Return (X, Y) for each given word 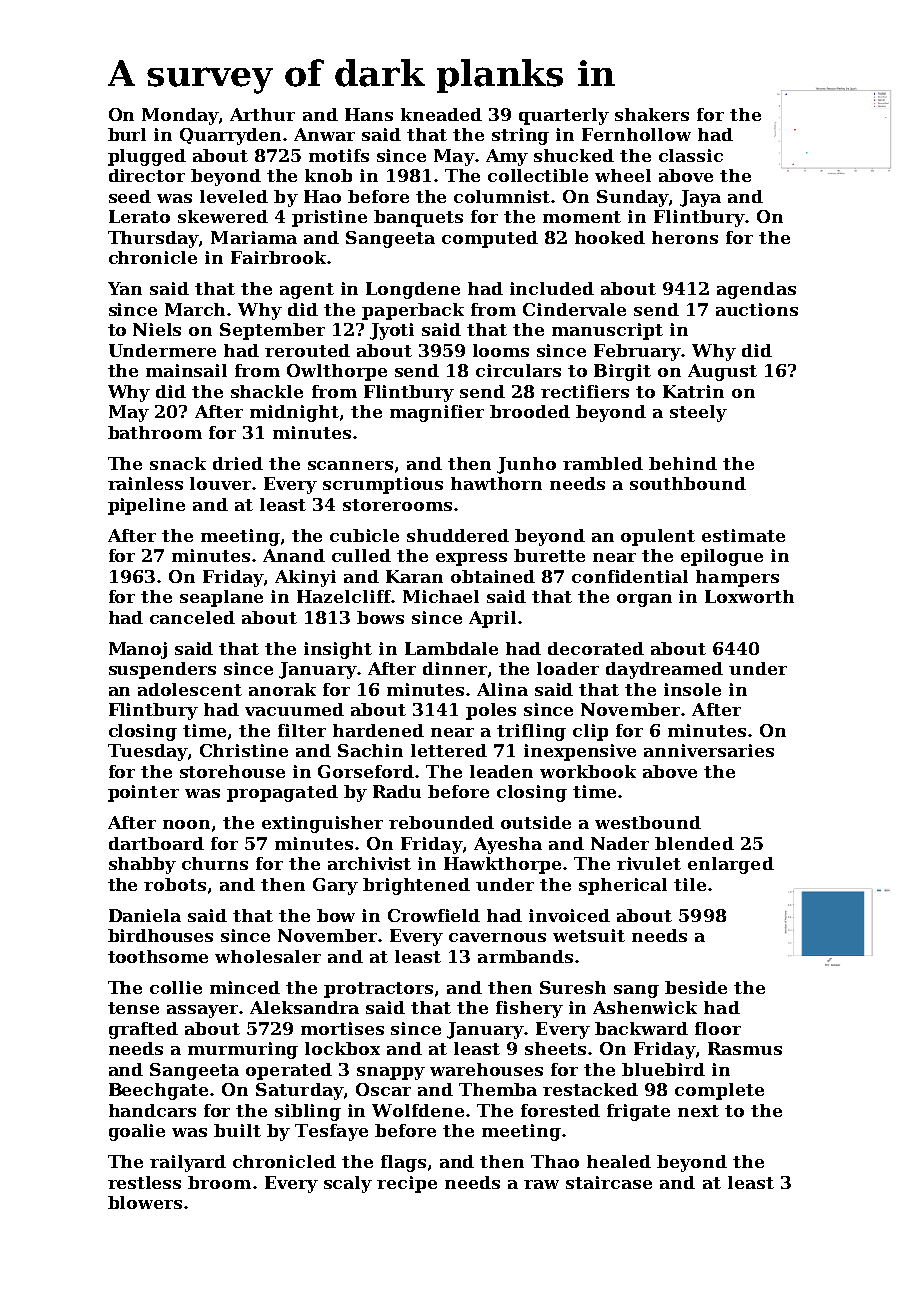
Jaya (700, 198)
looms (501, 350)
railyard (188, 1163)
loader (568, 668)
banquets (418, 218)
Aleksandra (304, 1007)
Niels (157, 329)
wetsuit (589, 935)
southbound (688, 483)
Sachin (370, 750)
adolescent (190, 689)
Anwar (324, 134)
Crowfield (434, 915)
